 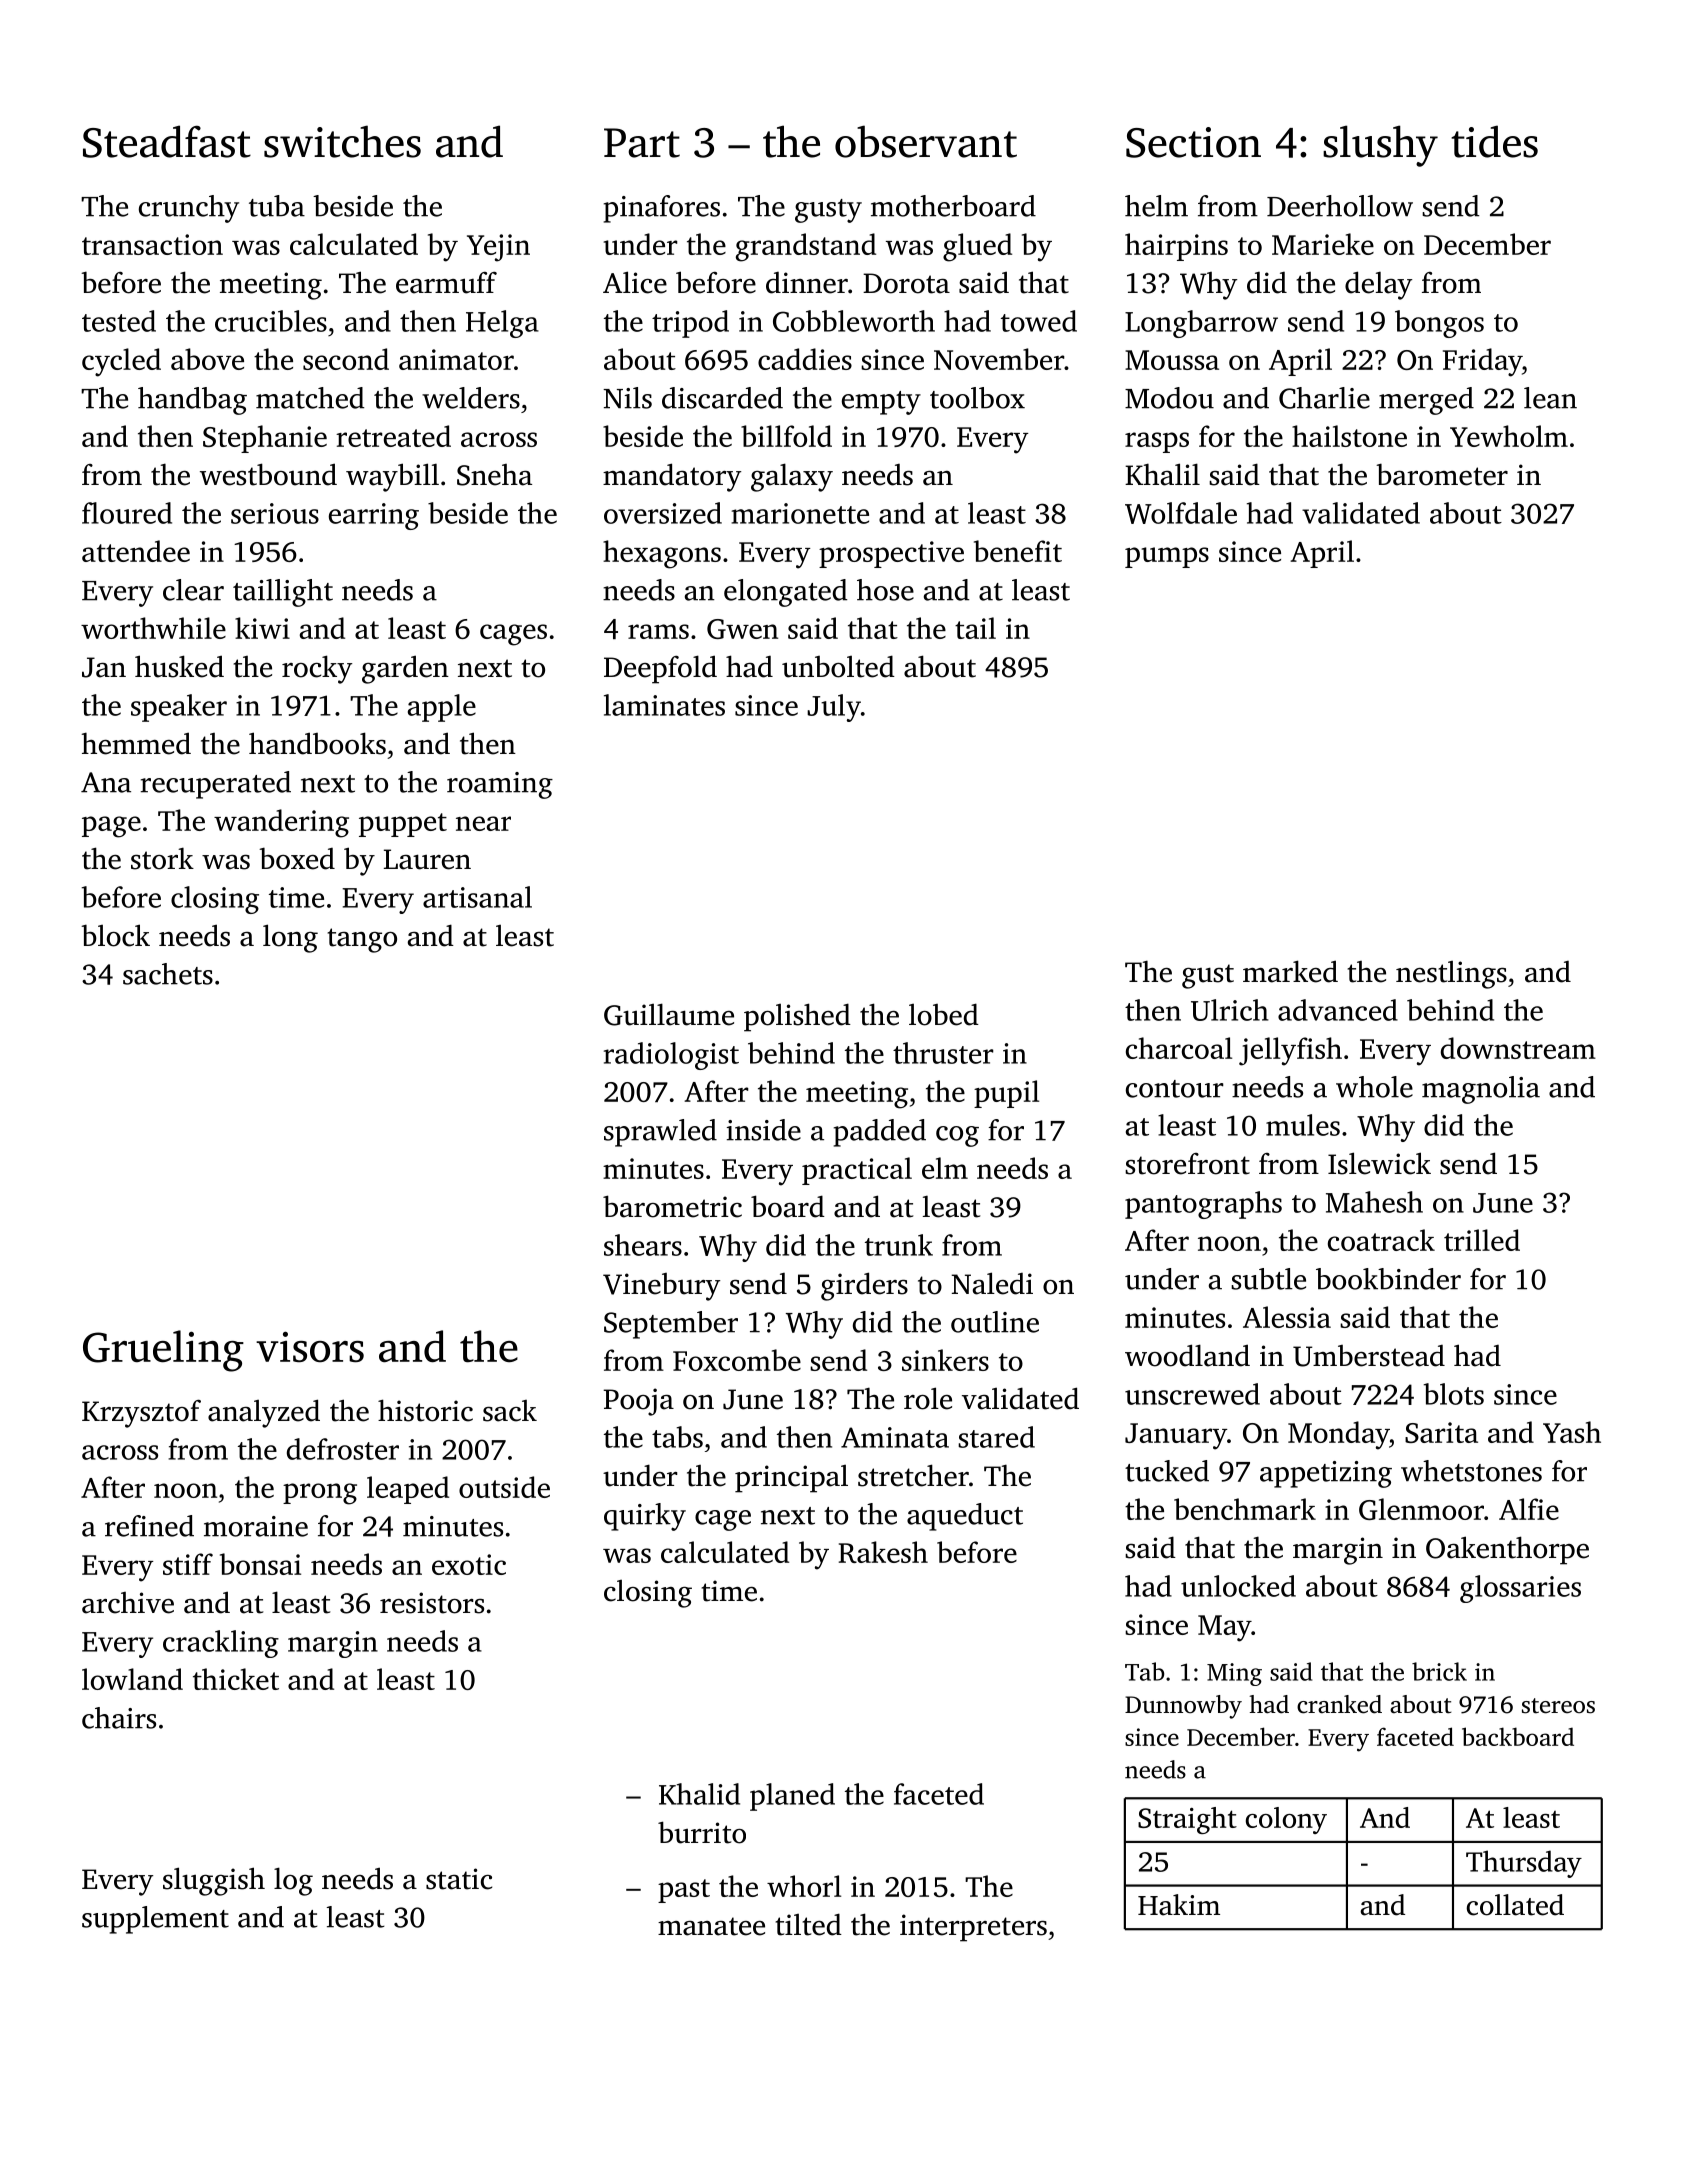 I want to click on cog, so click(x=957, y=1136).
